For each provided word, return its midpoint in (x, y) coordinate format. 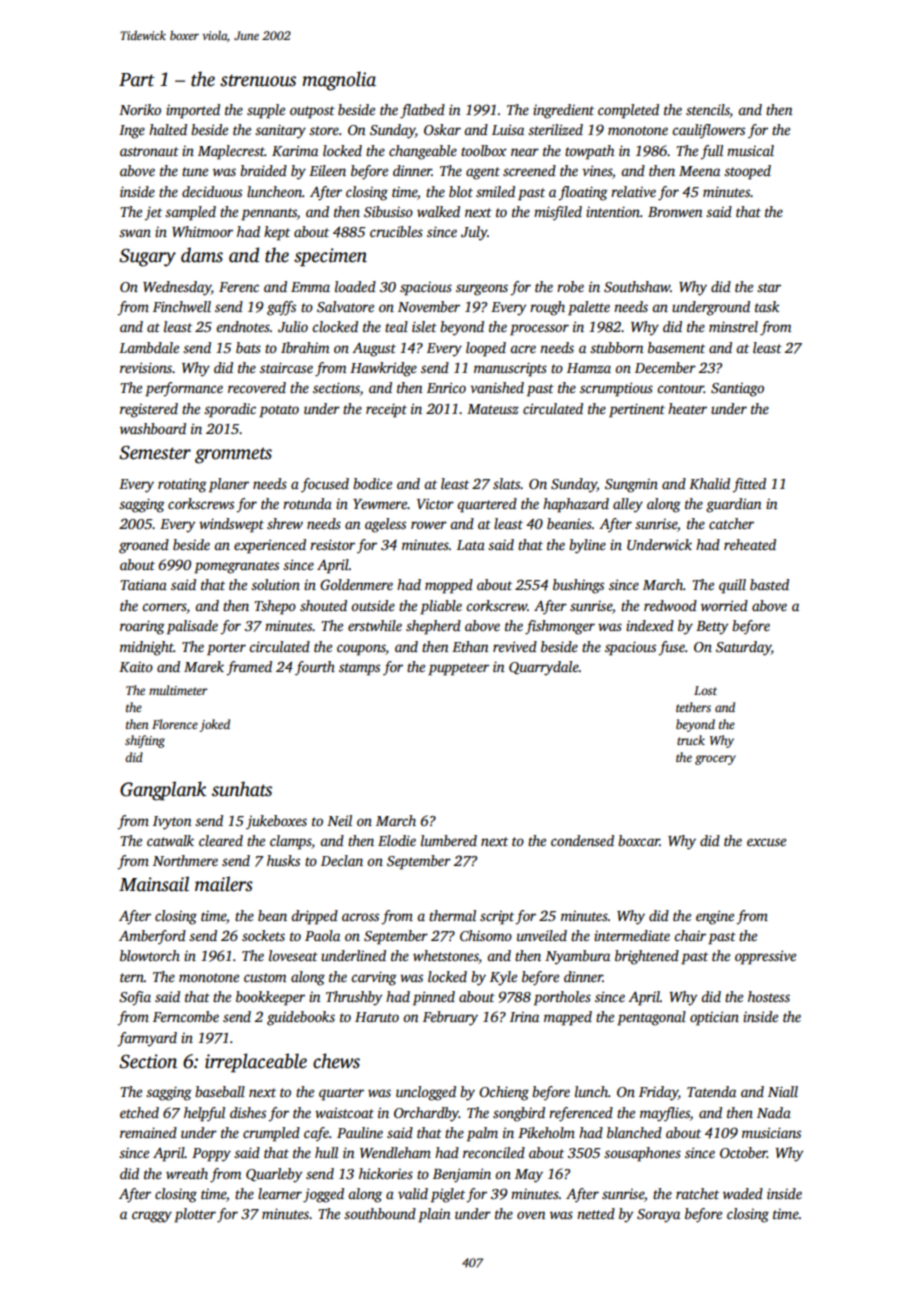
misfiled (558, 213)
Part (137, 80)
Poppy (211, 1155)
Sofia (135, 998)
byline (587, 546)
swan (135, 233)
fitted (749, 485)
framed (249, 668)
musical (750, 150)
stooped (747, 172)
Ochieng (504, 1093)
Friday (658, 1093)
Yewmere (380, 504)
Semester (155, 452)
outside (373, 605)
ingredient (563, 111)
